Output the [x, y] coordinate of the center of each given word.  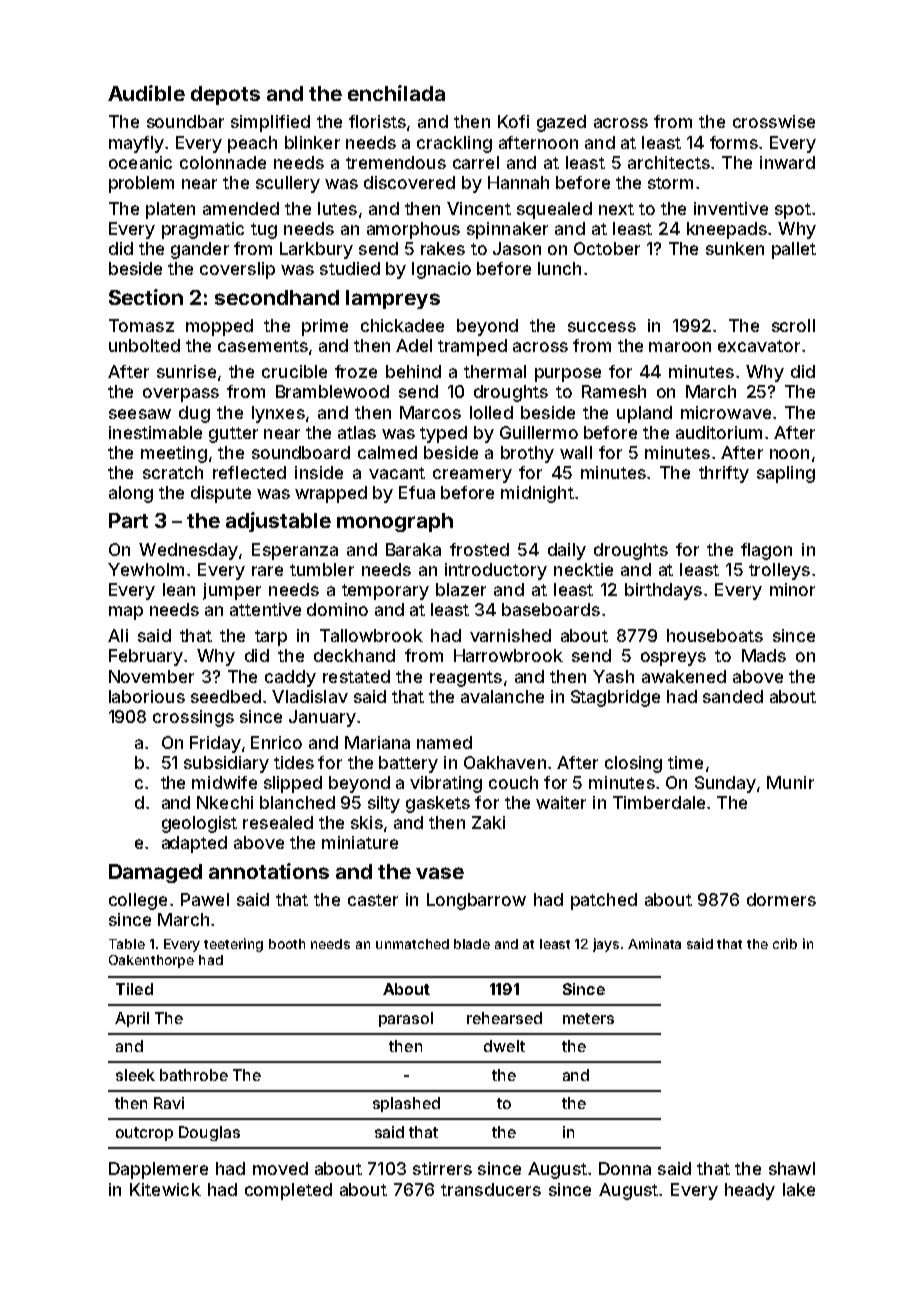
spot [793, 211]
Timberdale [659, 802]
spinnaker [507, 230]
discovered [409, 182]
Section [146, 297]
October [607, 248]
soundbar [185, 121]
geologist [199, 824]
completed [288, 1191]
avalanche [502, 696]
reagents [466, 679]
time [685, 762]
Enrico [276, 742]
